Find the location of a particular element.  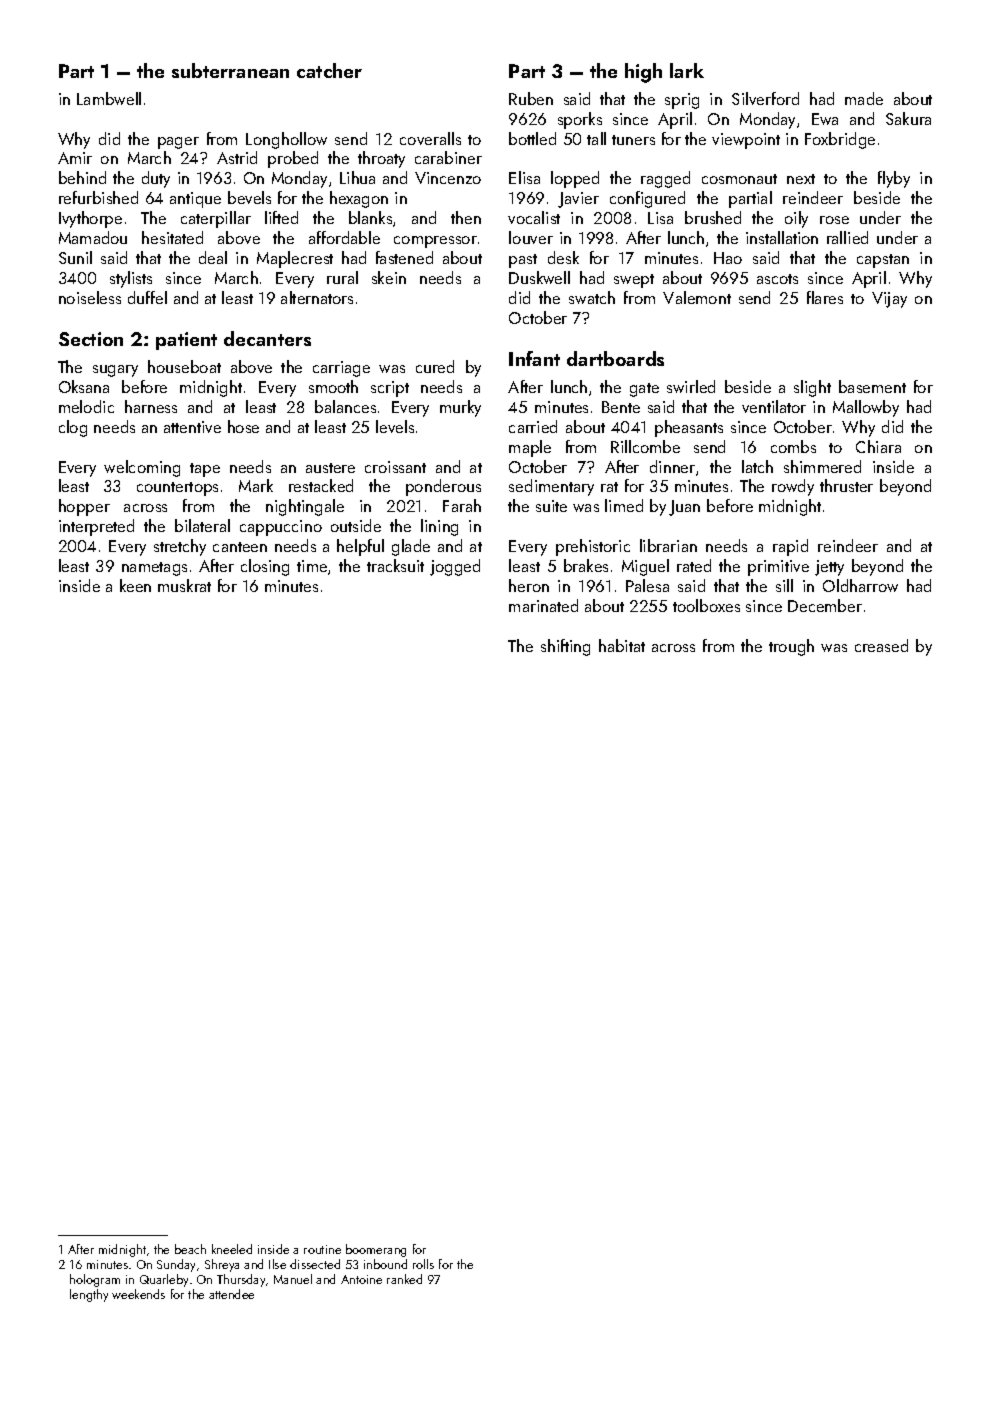

welcoming is located at coordinates (142, 468).
